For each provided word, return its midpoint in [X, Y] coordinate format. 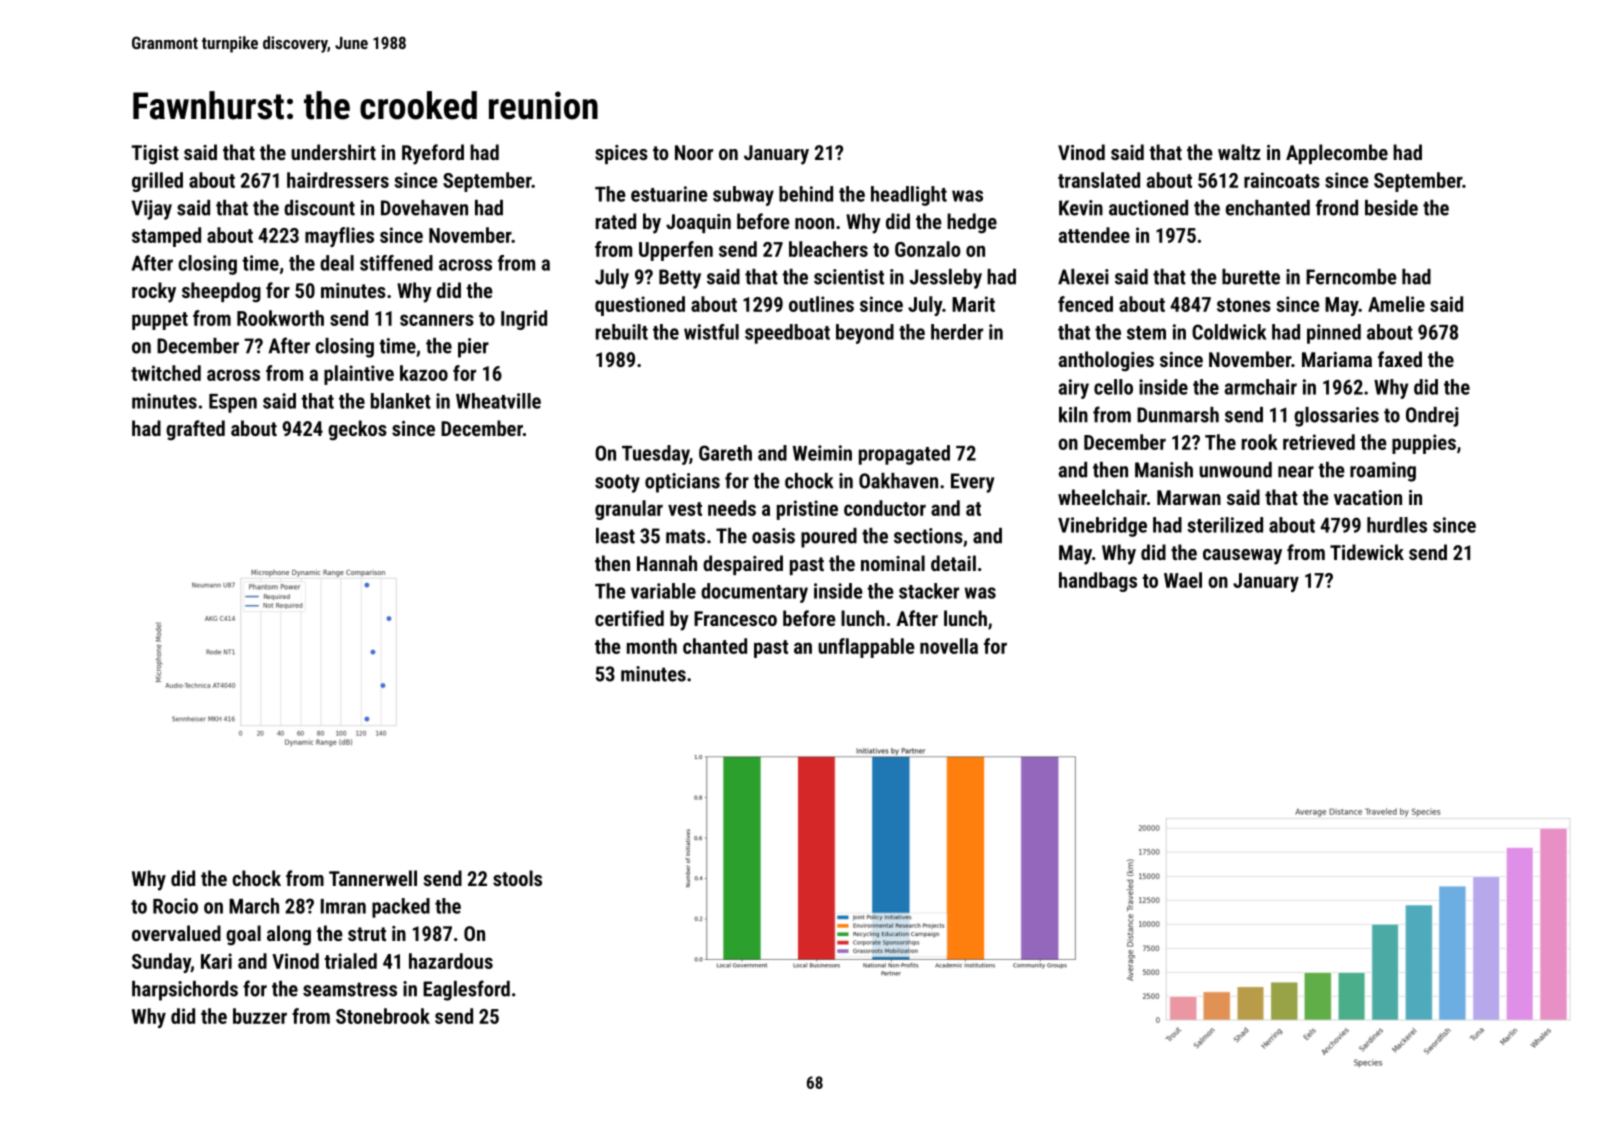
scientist [849, 277]
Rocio [175, 906]
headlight [909, 196]
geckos [357, 430]
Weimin [822, 453]
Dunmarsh [1178, 415]
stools [517, 878]
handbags [1098, 582]
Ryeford [433, 154]
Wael [1183, 580]
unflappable [866, 648]
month [652, 646]
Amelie [1396, 304]
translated [1099, 180]
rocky [154, 292]
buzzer [260, 1016]
